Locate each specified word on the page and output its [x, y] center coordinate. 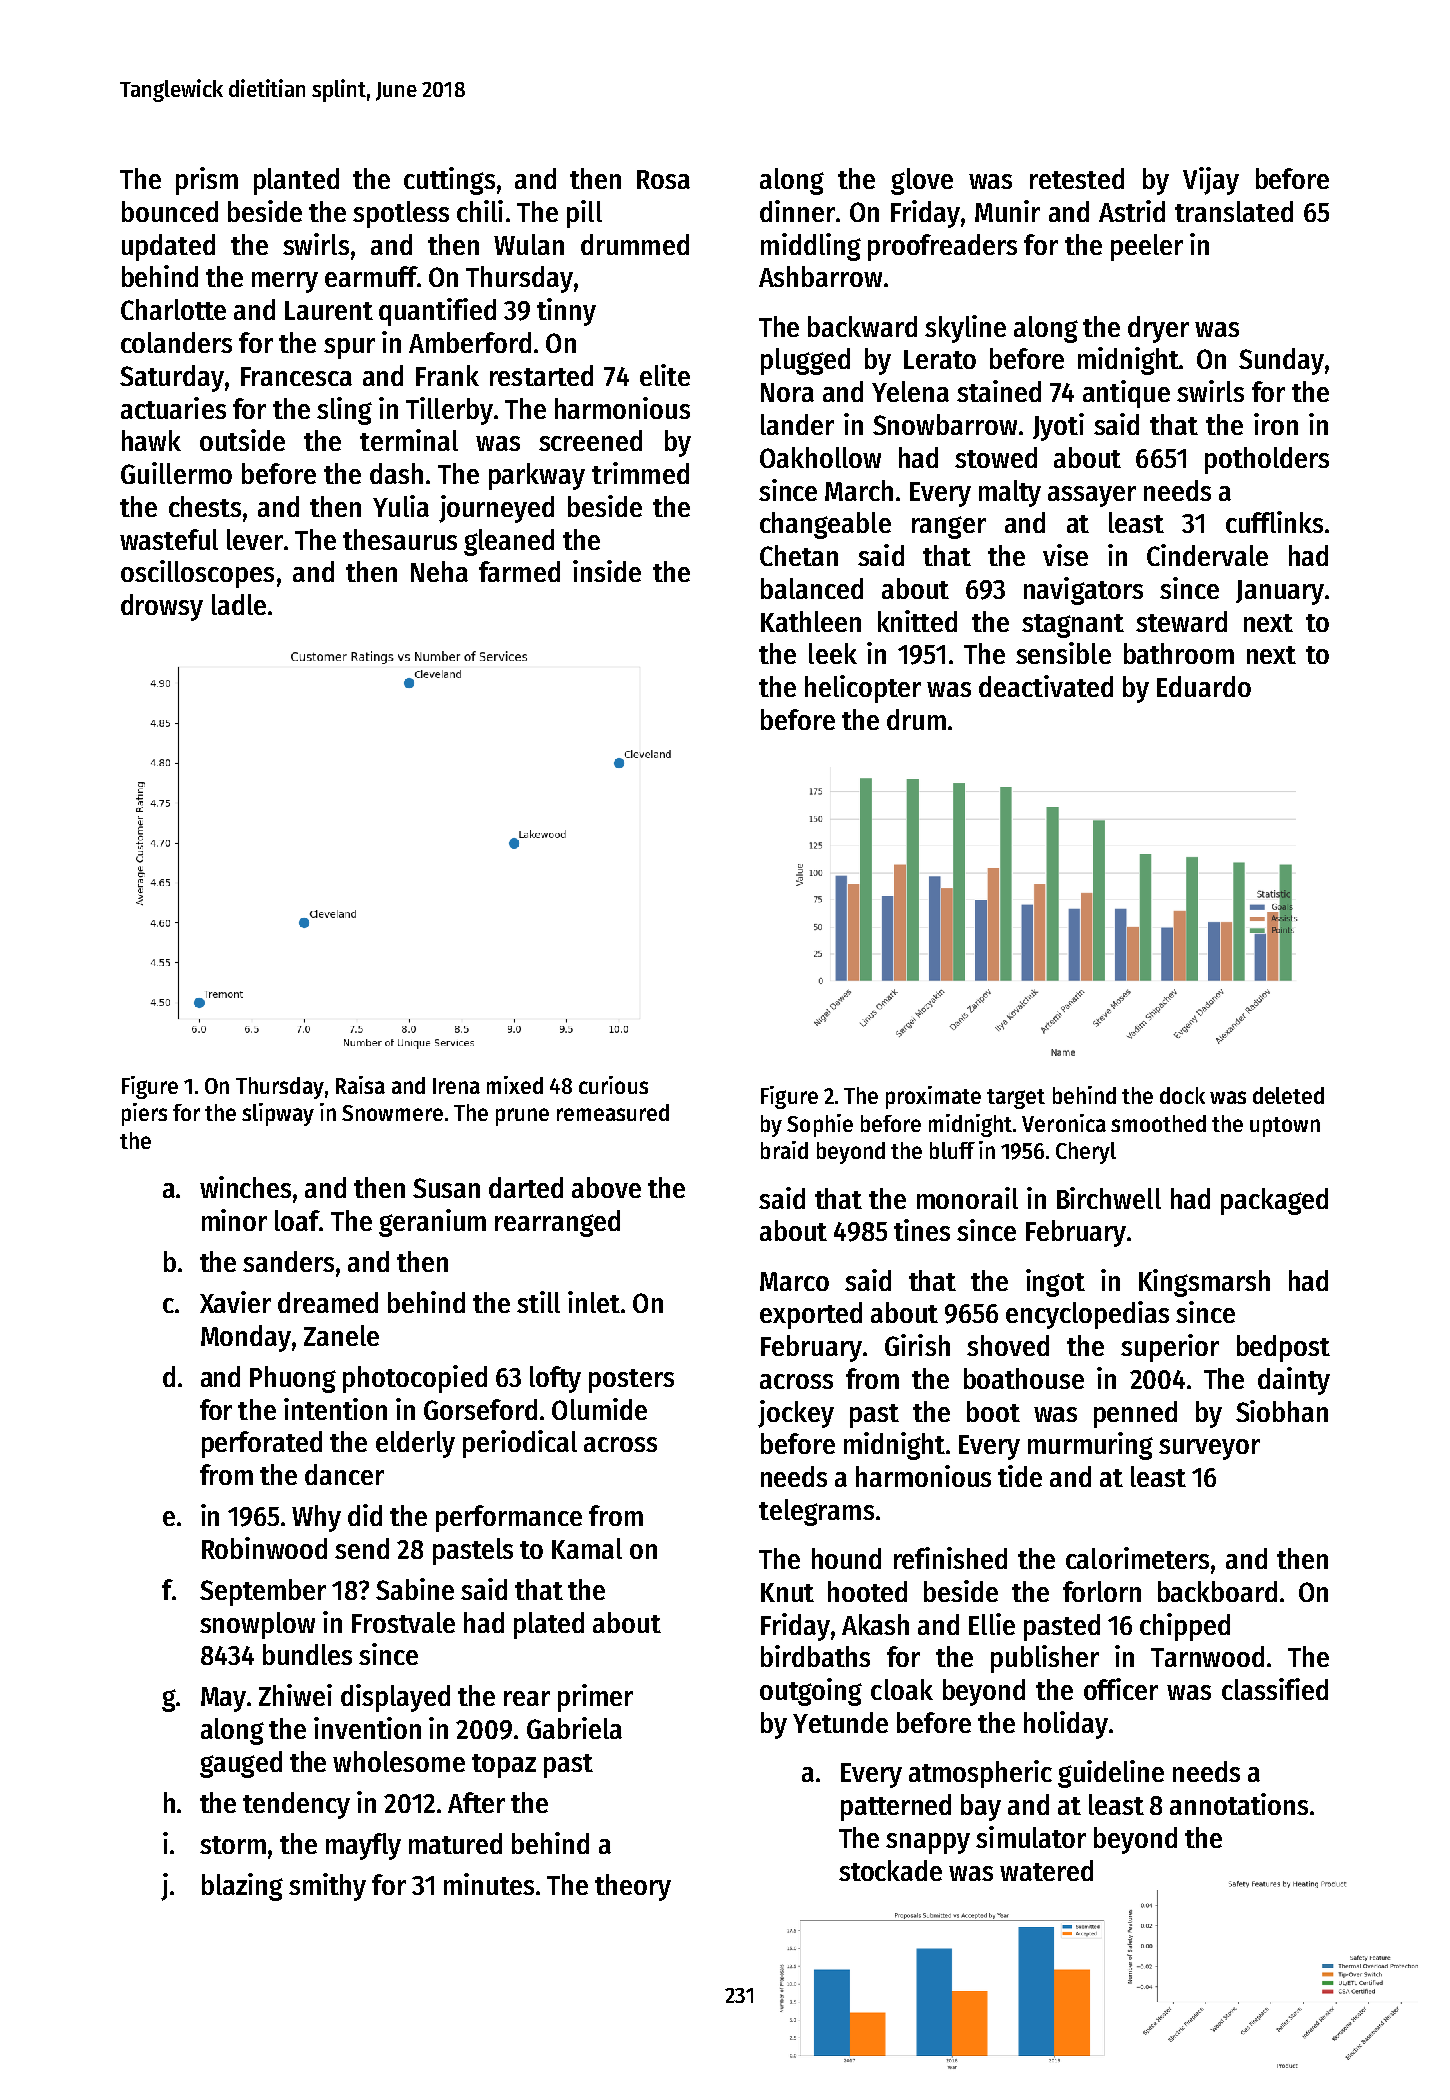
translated [1234, 211]
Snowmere [392, 1113]
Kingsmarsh [1204, 1283]
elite [665, 375]
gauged [241, 1764]
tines [922, 1230]
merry [285, 282]
